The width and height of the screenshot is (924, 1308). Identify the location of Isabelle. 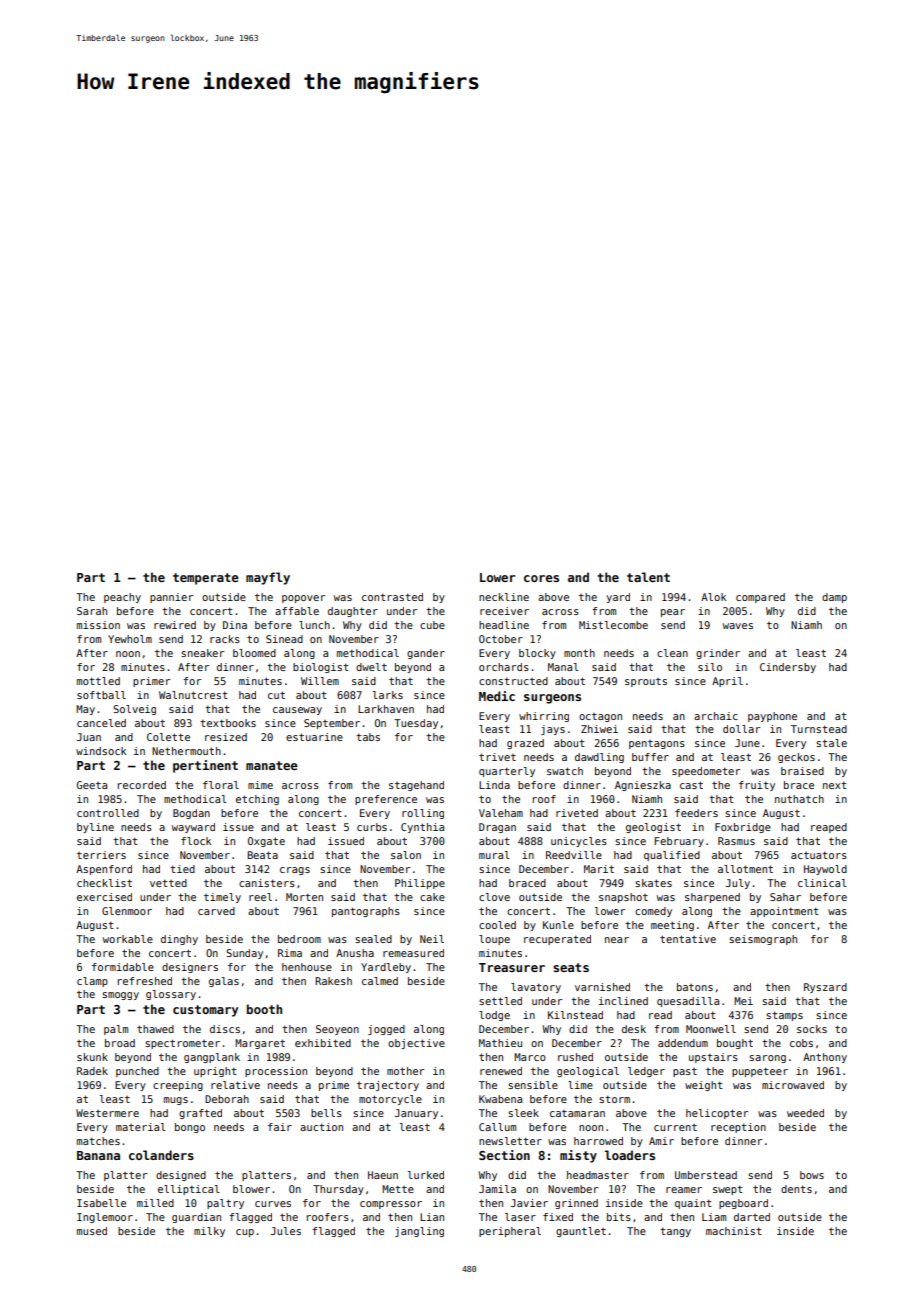
(101, 1203).
